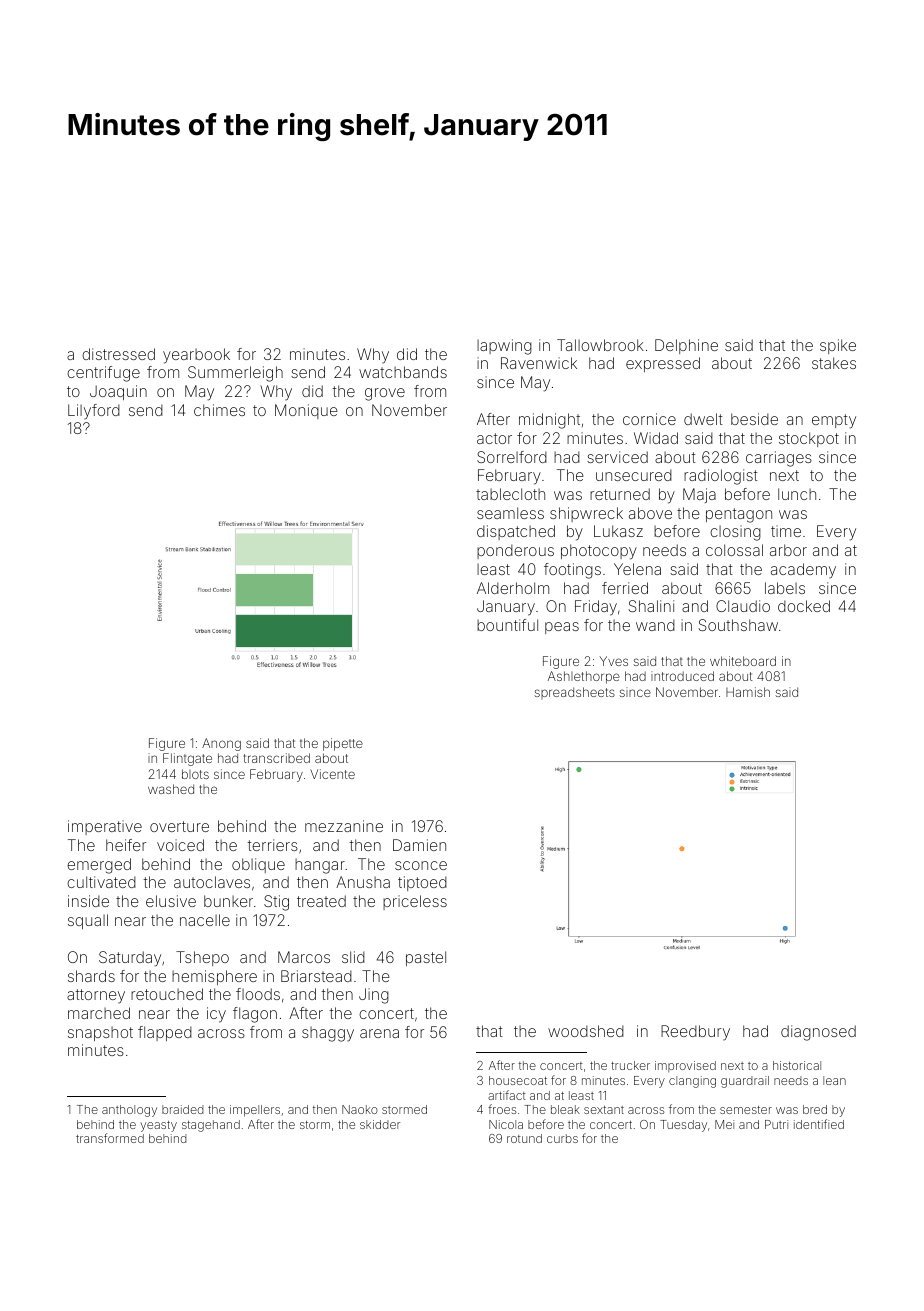 This document has width=924, height=1311. Describe the element at coordinates (403, 372) in the document. I see `watchbands` at that location.
